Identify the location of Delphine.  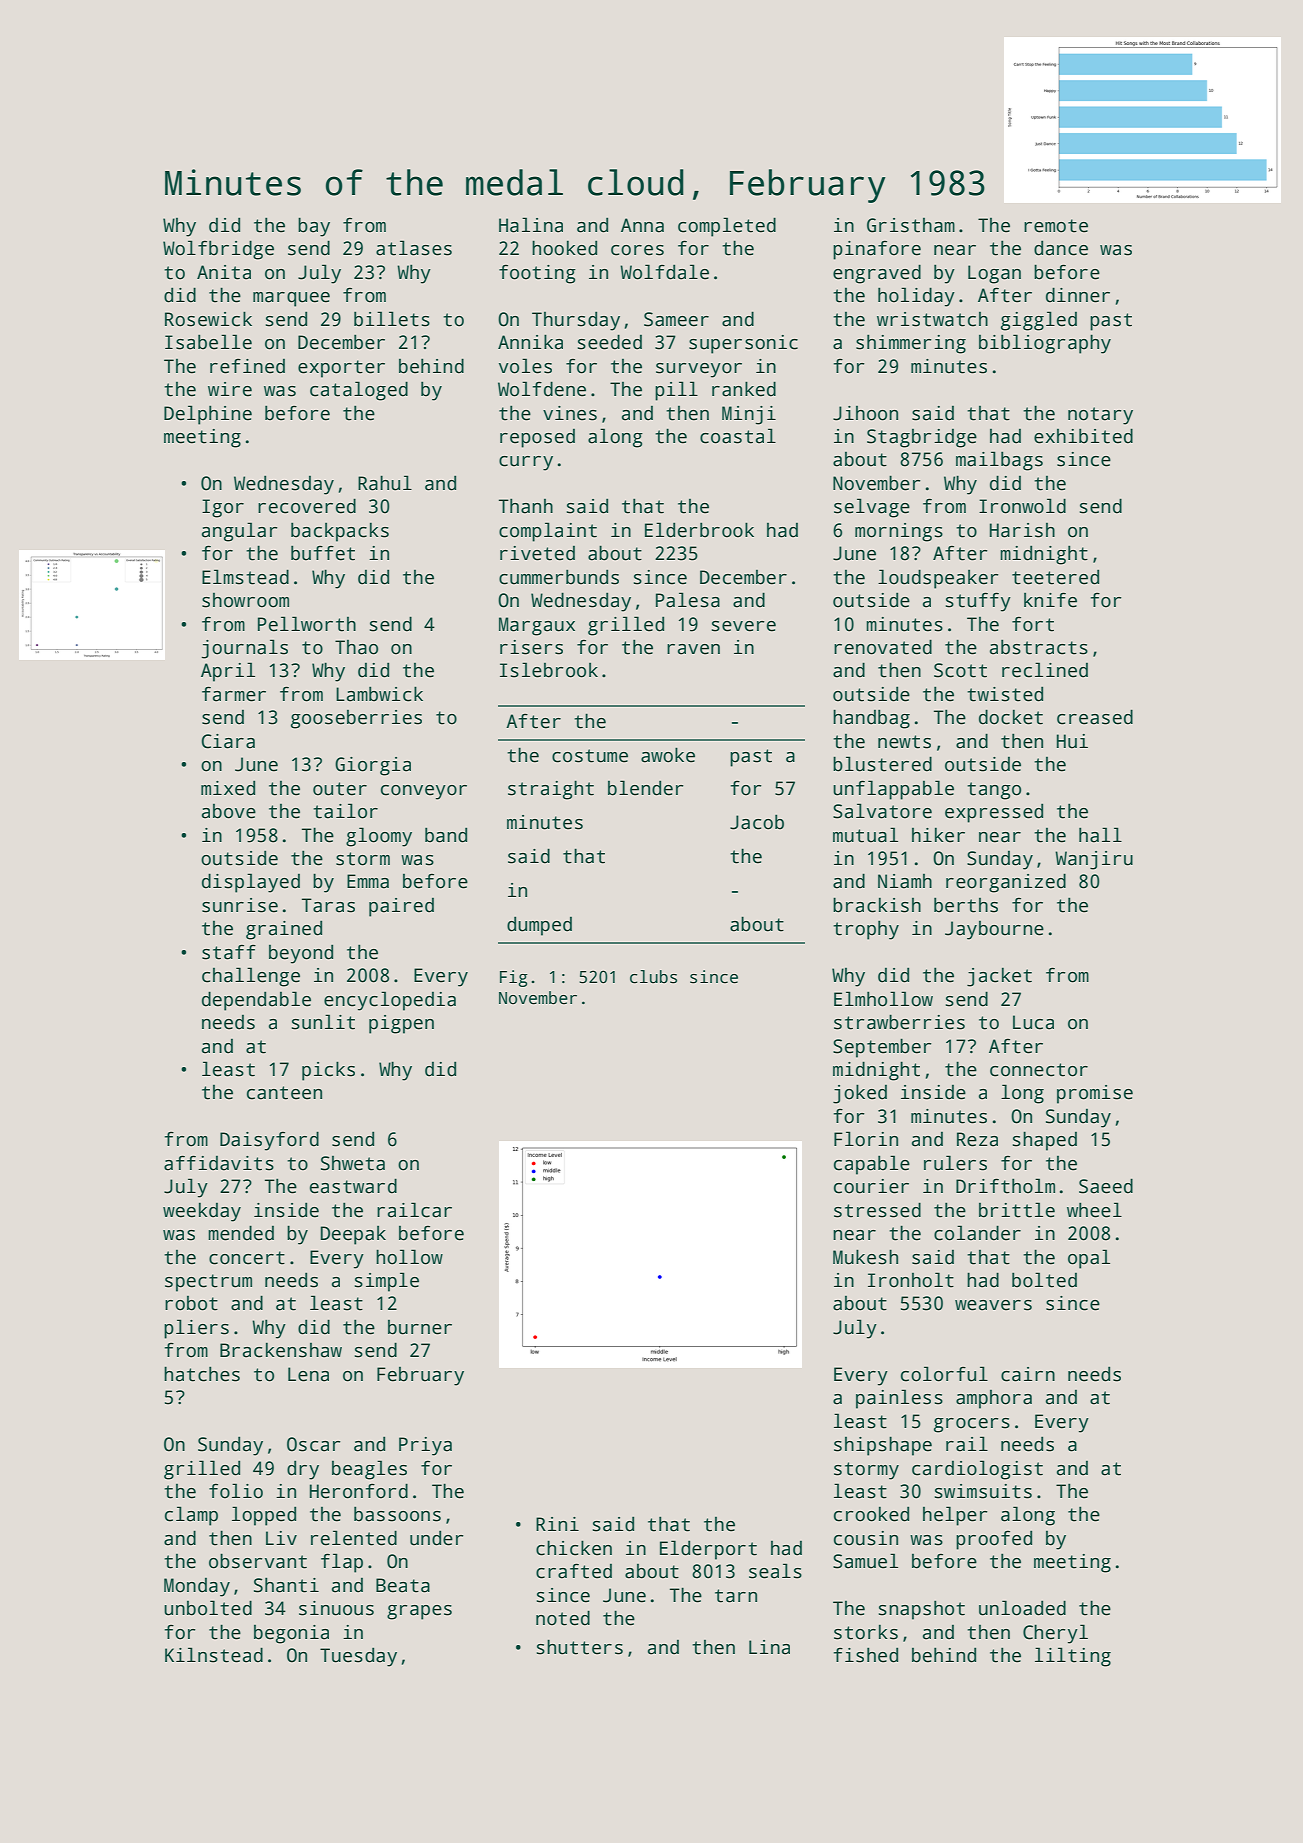
(208, 415).
